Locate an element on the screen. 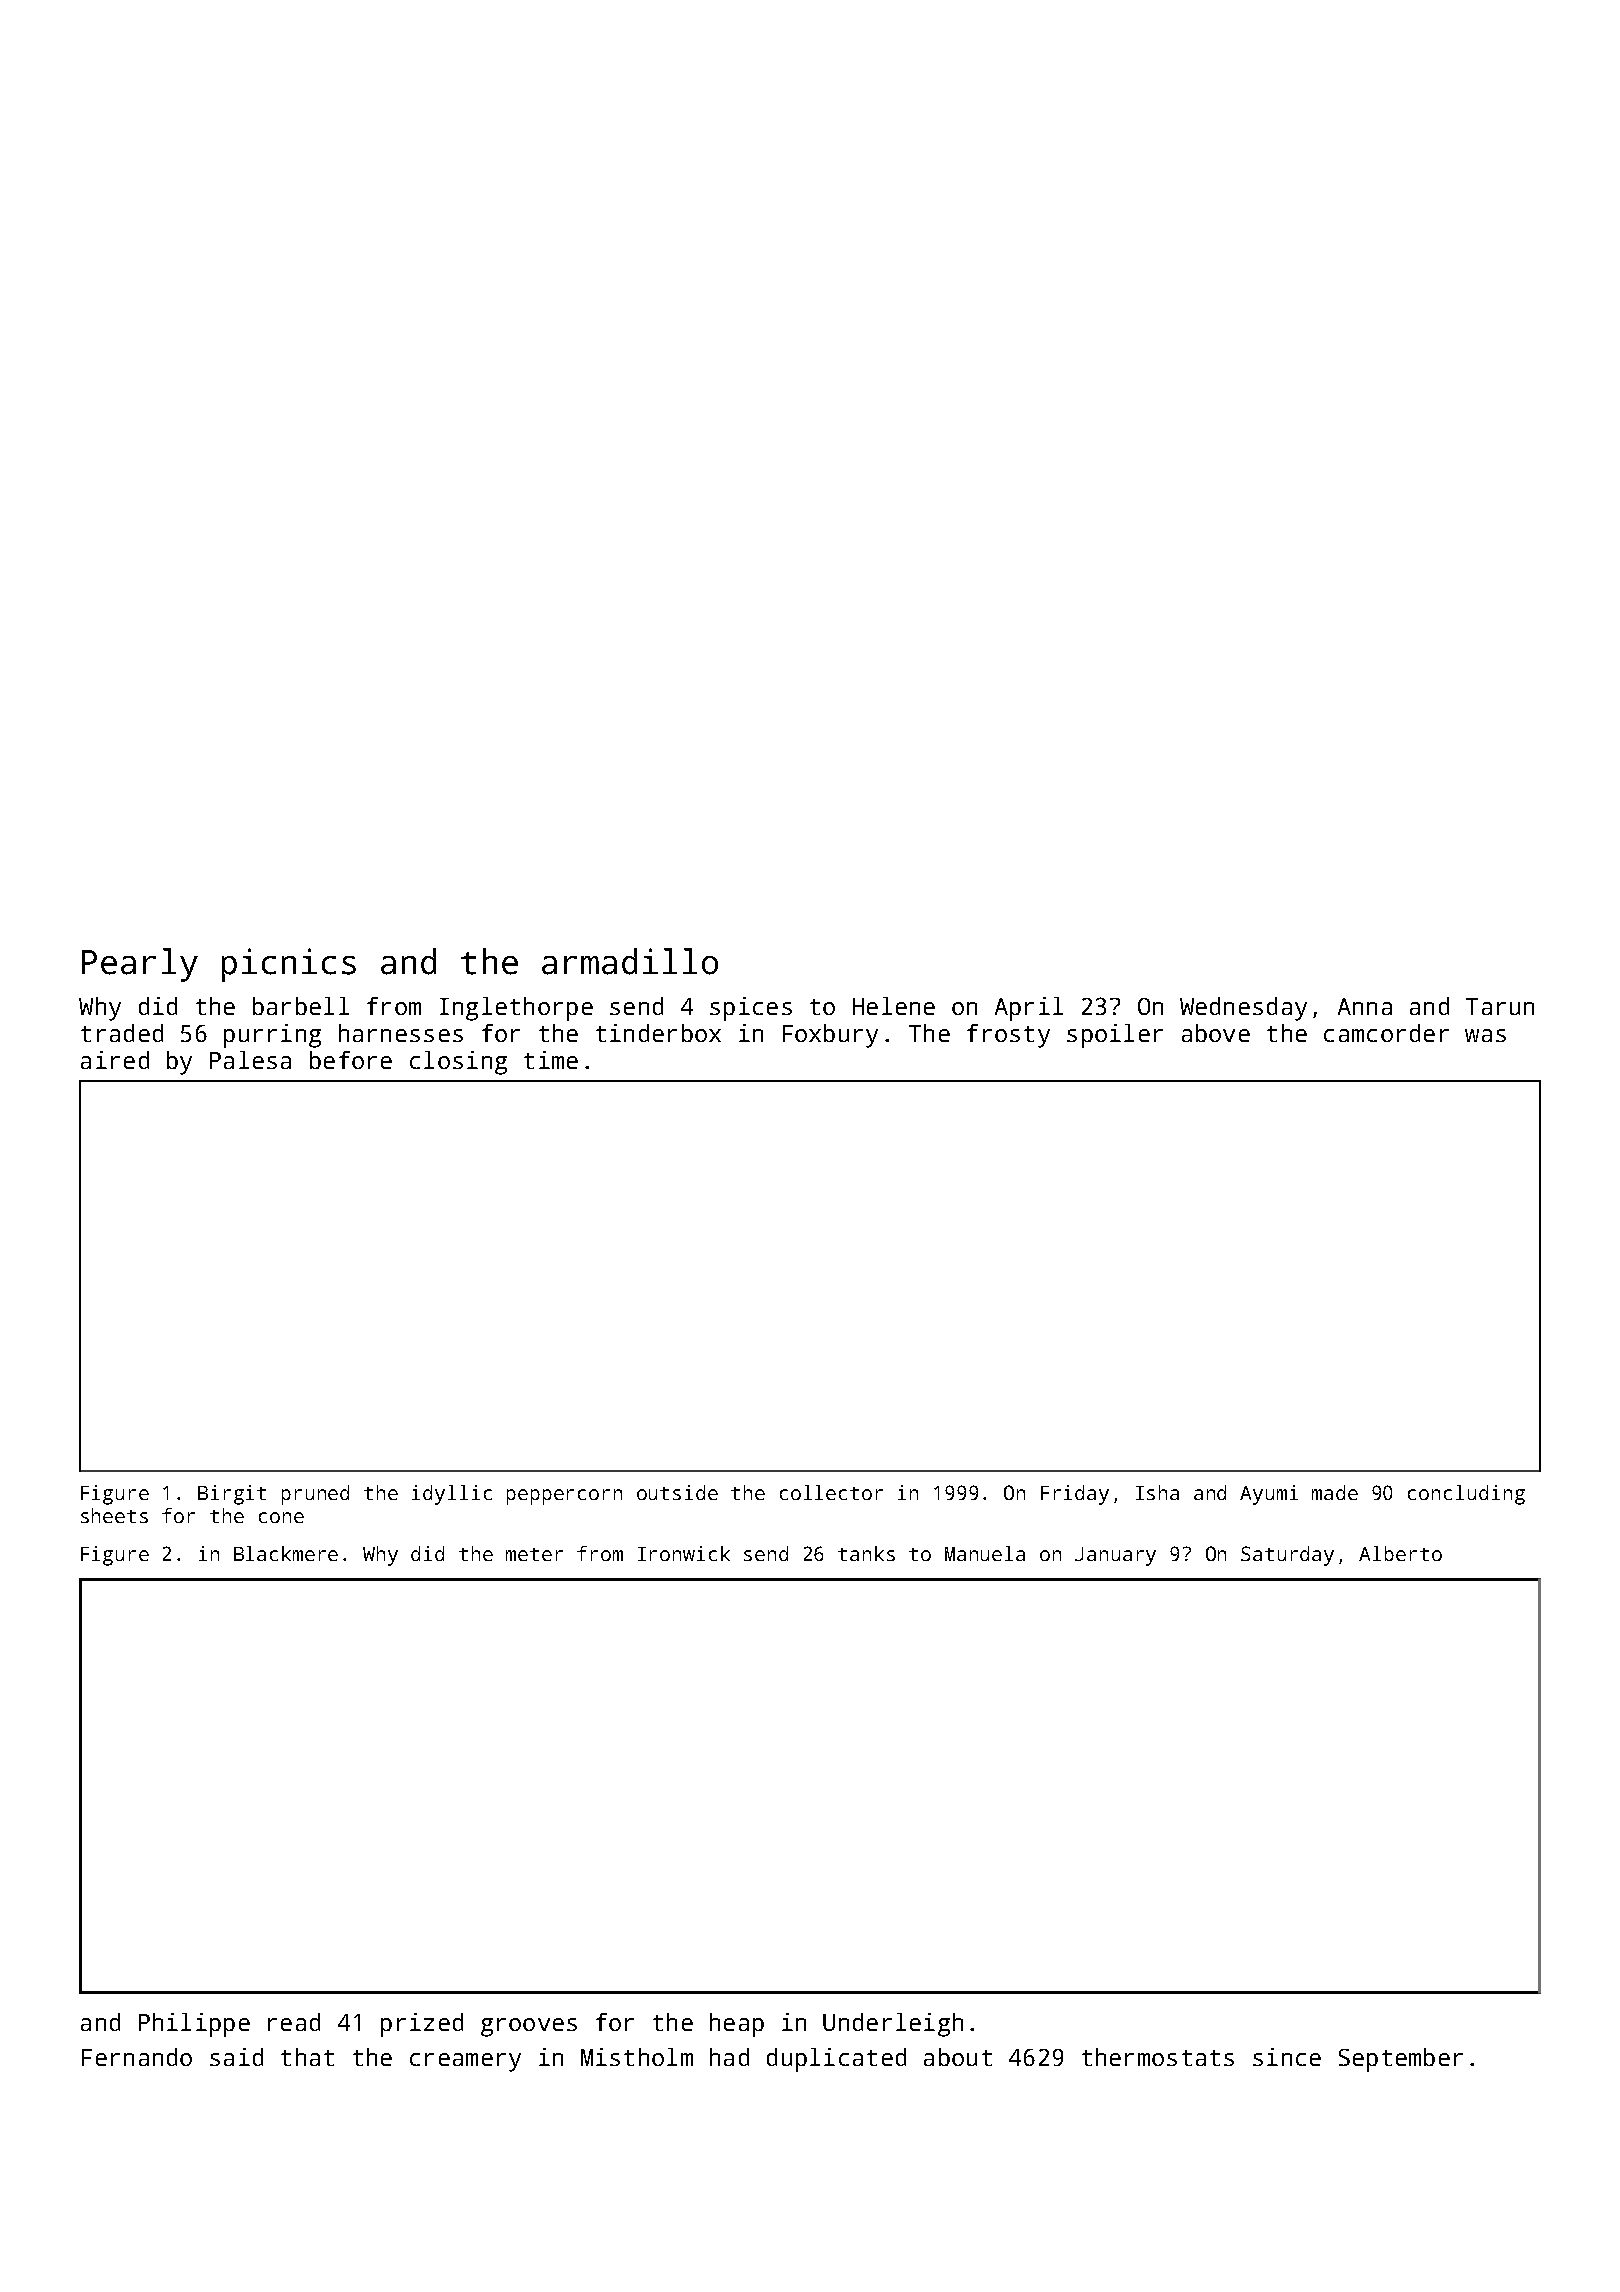 The height and width of the screenshot is (2292, 1620). closing is located at coordinates (458, 1063).
